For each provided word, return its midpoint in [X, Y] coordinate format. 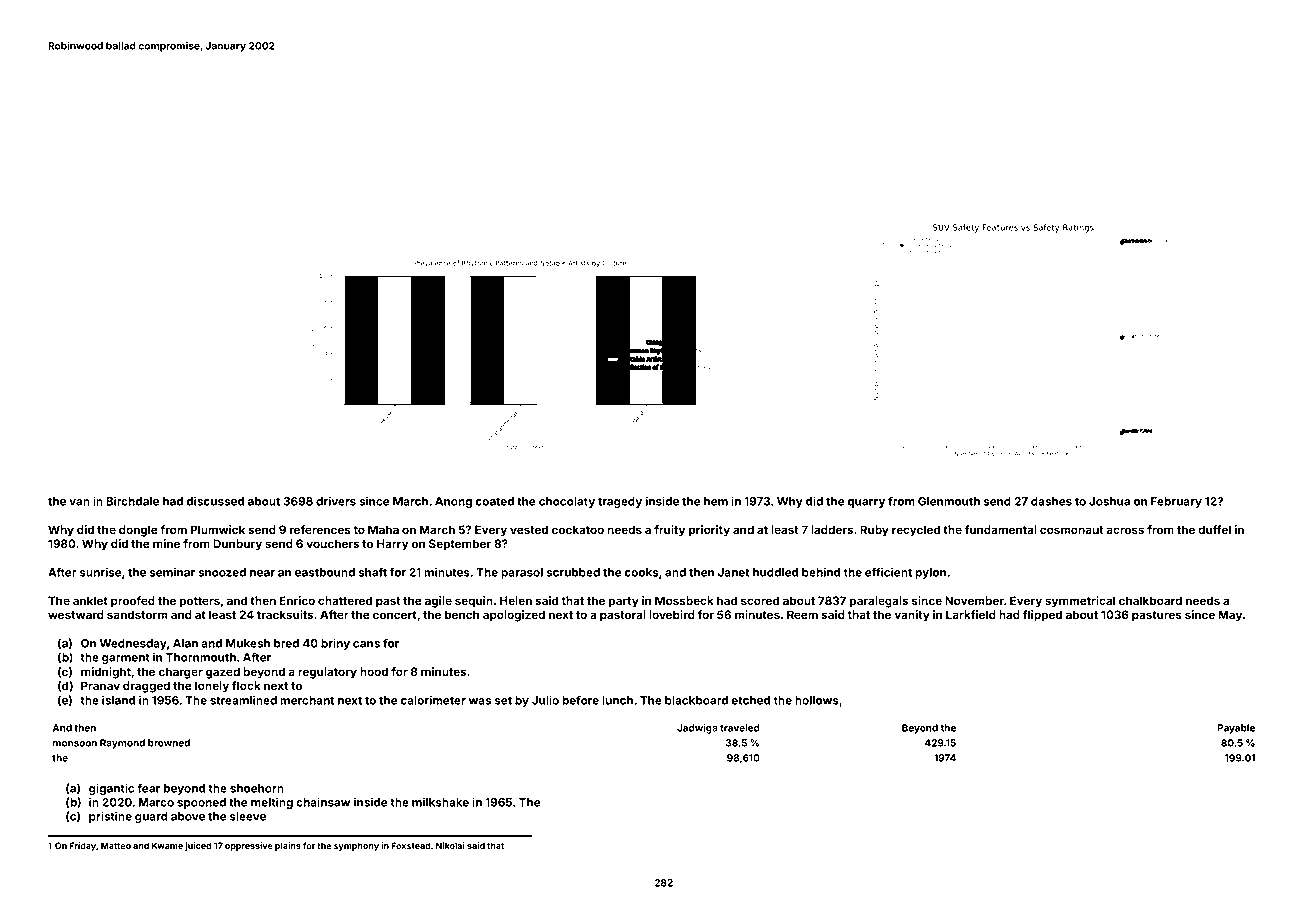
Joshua [1109, 501]
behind [821, 572]
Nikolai [450, 845]
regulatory [327, 673]
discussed [215, 501]
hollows [817, 700]
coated [495, 501]
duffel [1214, 529]
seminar [172, 572]
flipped [1042, 616]
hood [374, 671]
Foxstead [411, 845]
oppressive [249, 846]
